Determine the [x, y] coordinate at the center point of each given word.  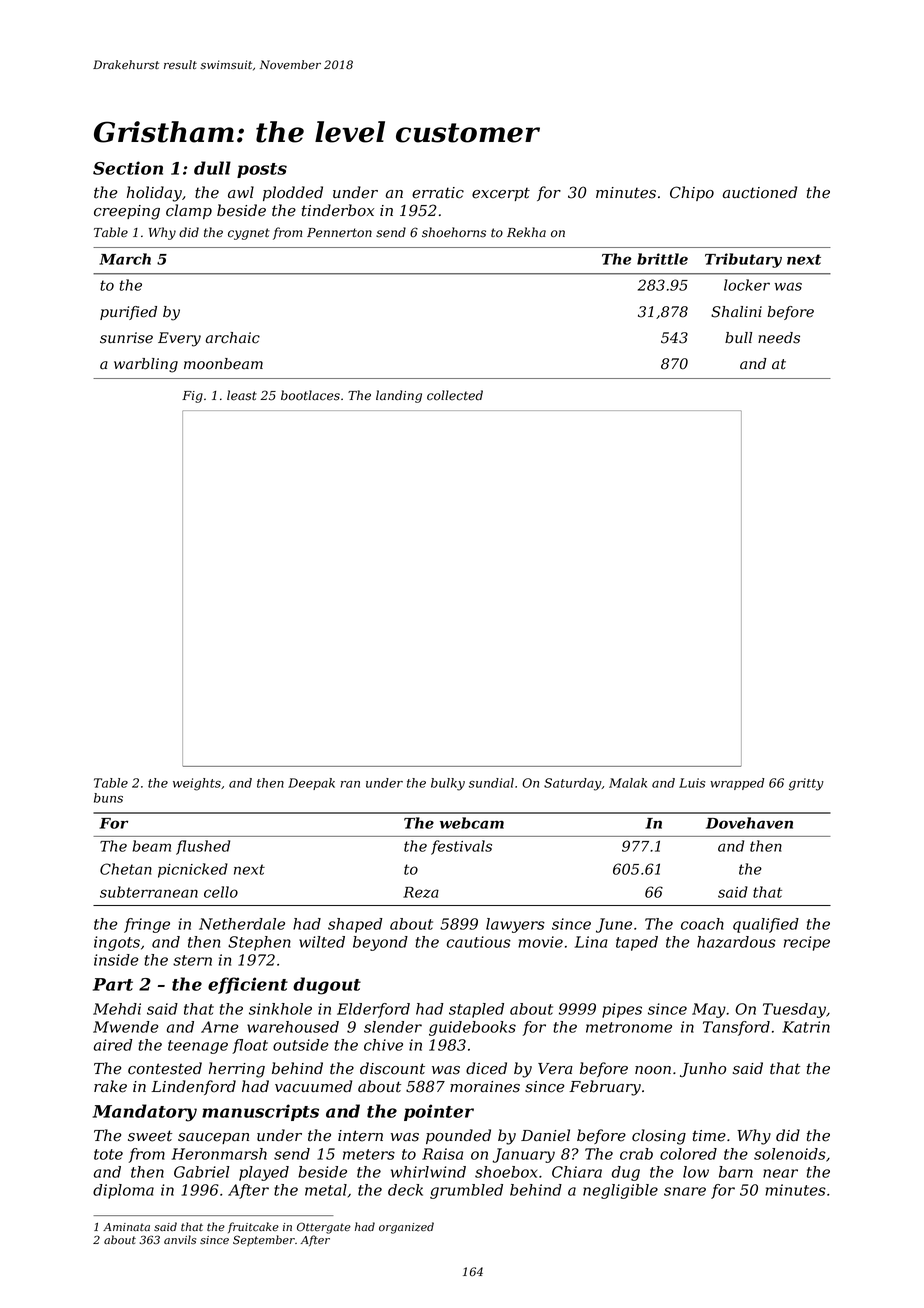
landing [399, 396]
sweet [150, 1136]
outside [301, 1045]
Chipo [692, 193]
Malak [628, 783]
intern [360, 1136]
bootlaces [310, 395]
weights [197, 784]
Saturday [573, 784]
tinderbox [338, 210]
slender [393, 1027]
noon [653, 1070]
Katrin [806, 1027]
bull [738, 338]
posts [262, 170]
